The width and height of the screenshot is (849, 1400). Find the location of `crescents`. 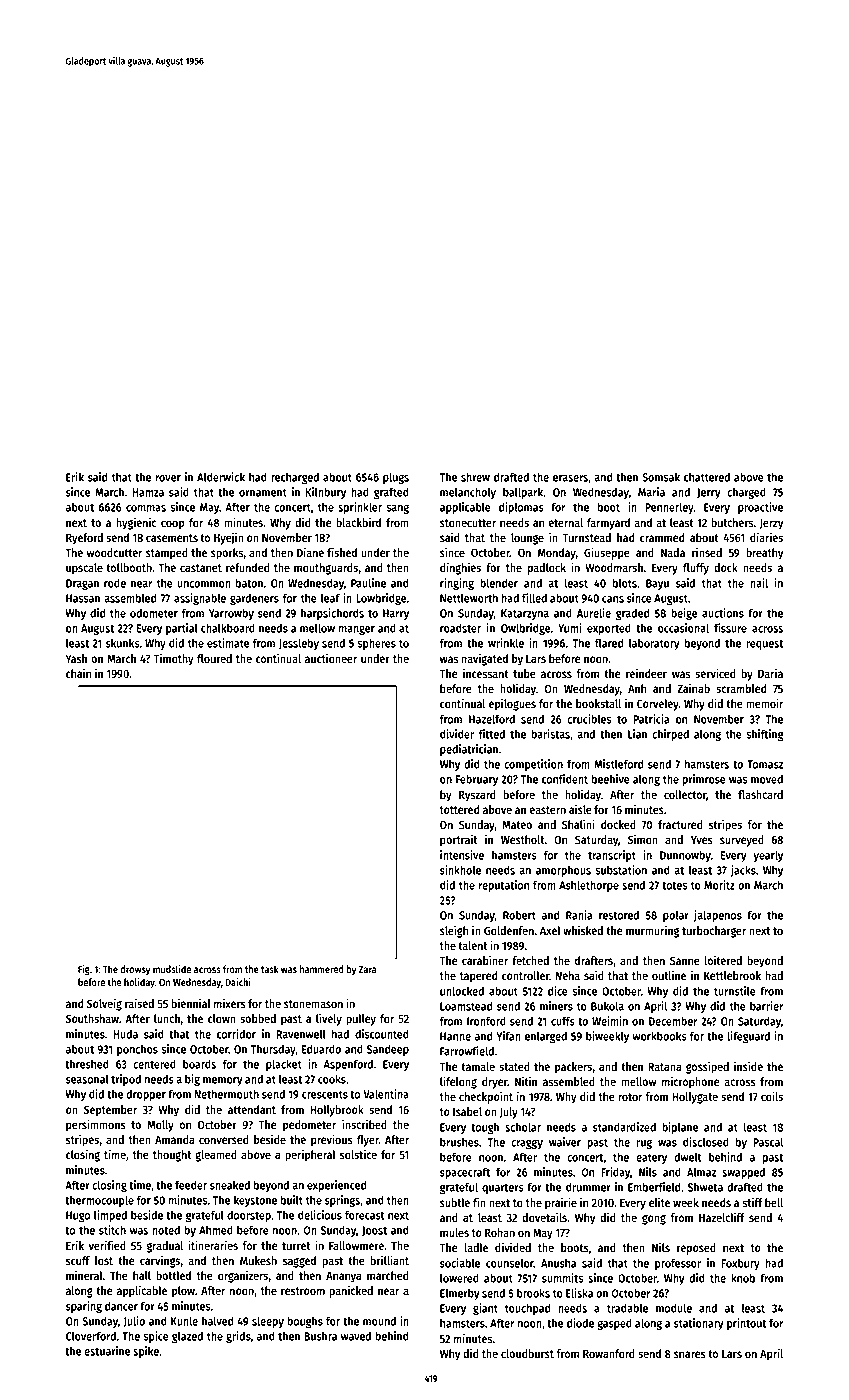

crescents is located at coordinates (325, 1094).
